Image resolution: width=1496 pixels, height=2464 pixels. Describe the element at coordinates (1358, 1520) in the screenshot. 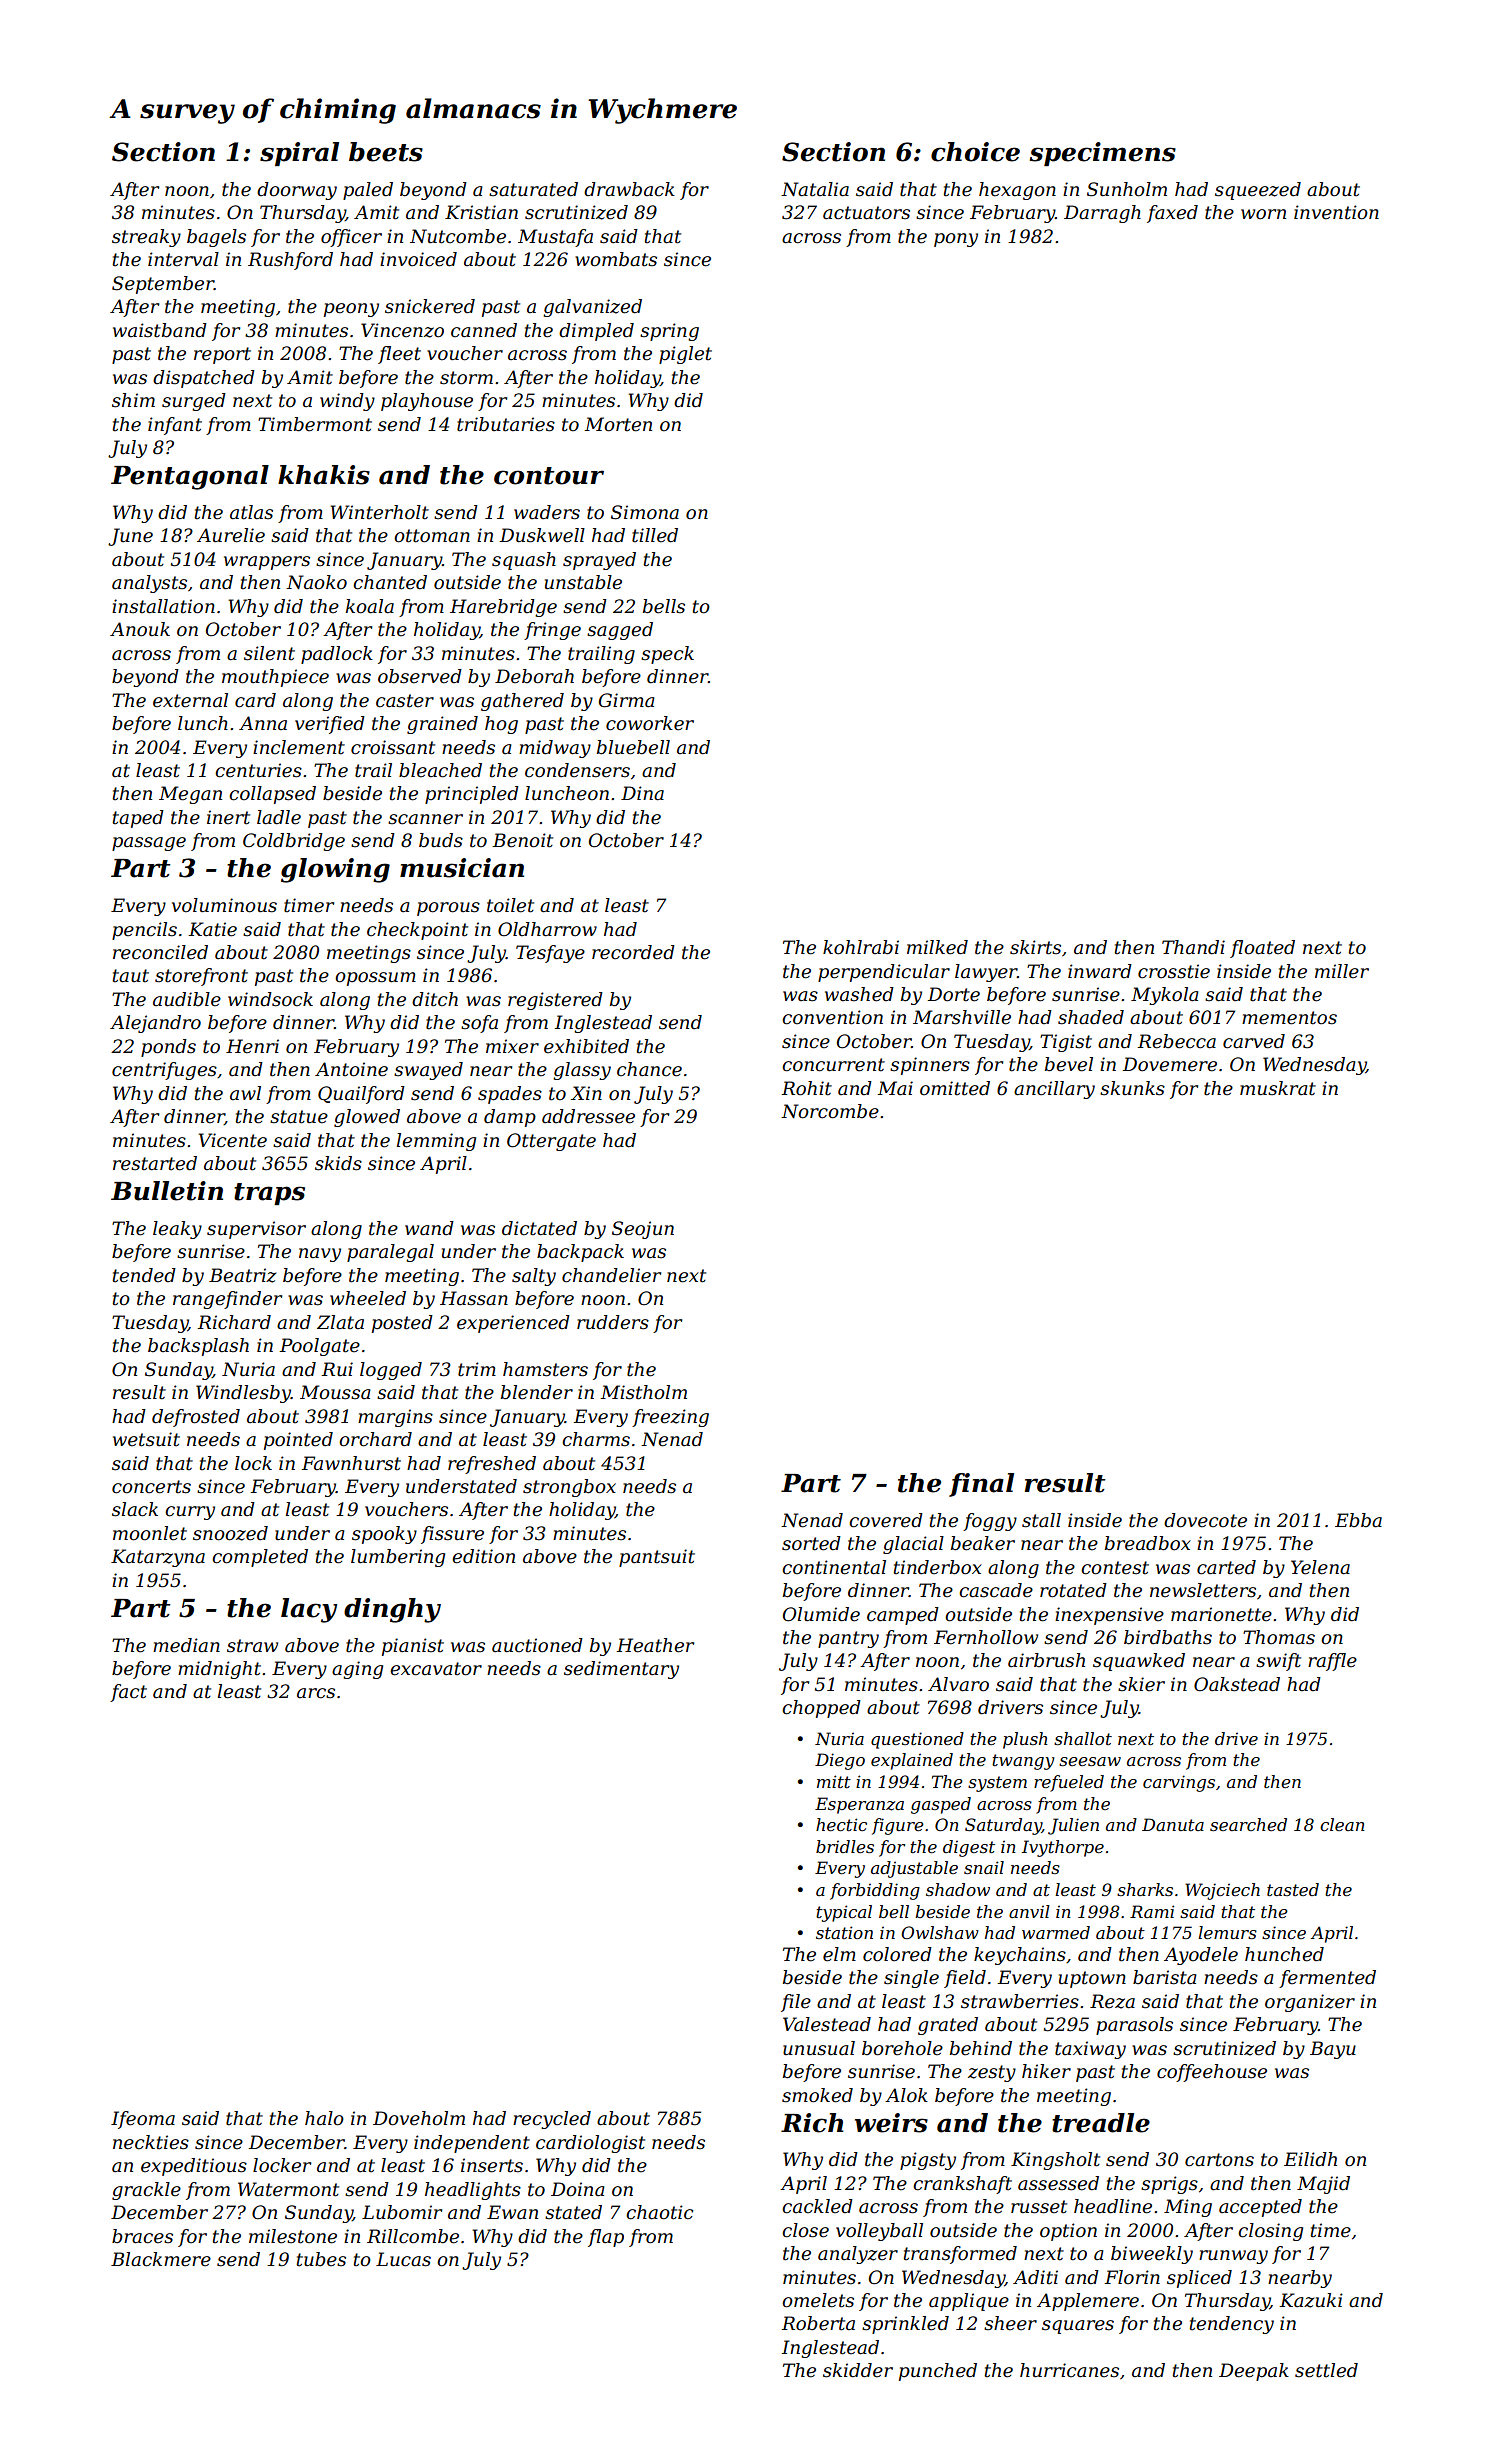

I see `Ebba` at that location.
